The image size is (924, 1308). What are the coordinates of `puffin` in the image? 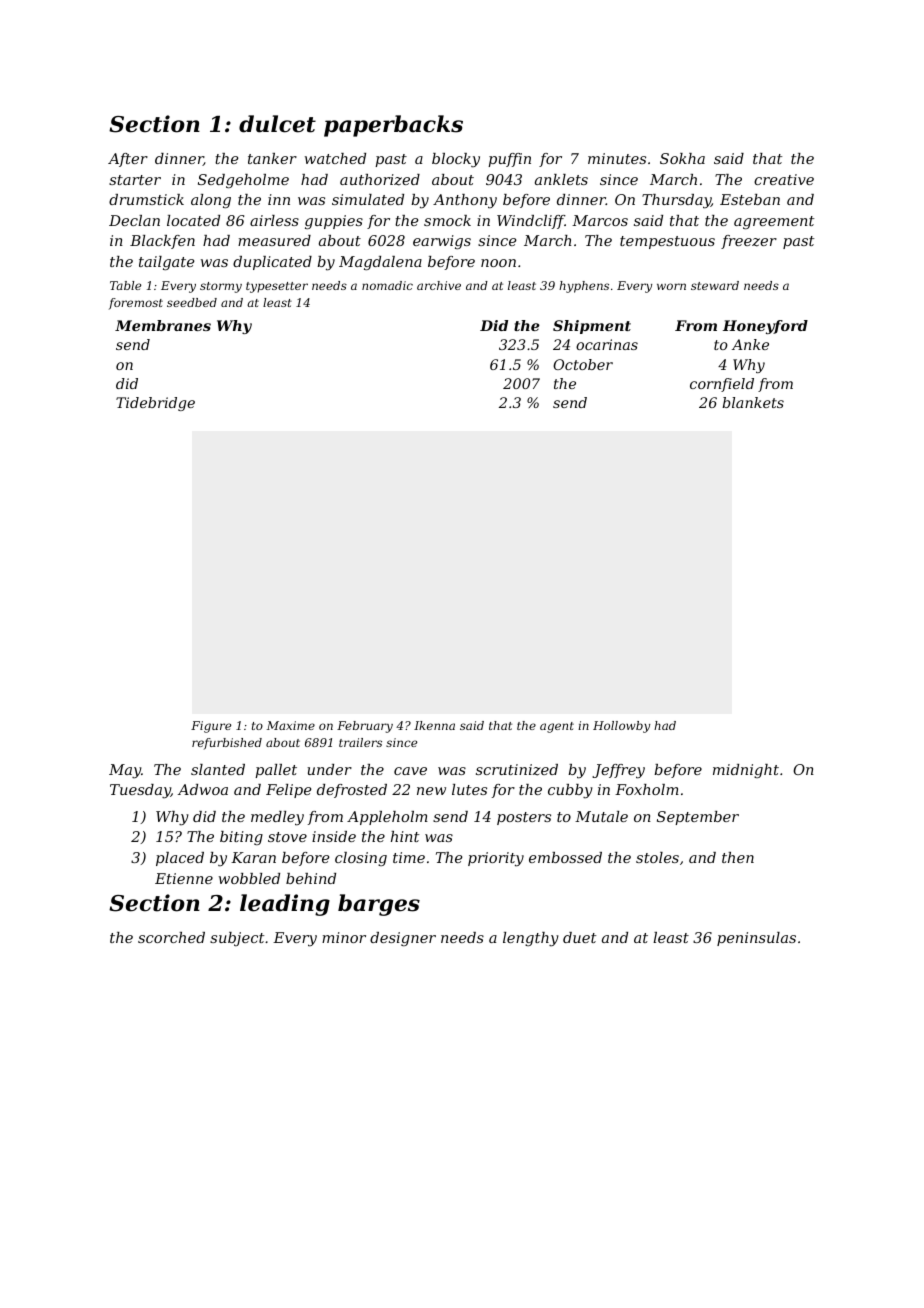 It's located at (509, 160).
